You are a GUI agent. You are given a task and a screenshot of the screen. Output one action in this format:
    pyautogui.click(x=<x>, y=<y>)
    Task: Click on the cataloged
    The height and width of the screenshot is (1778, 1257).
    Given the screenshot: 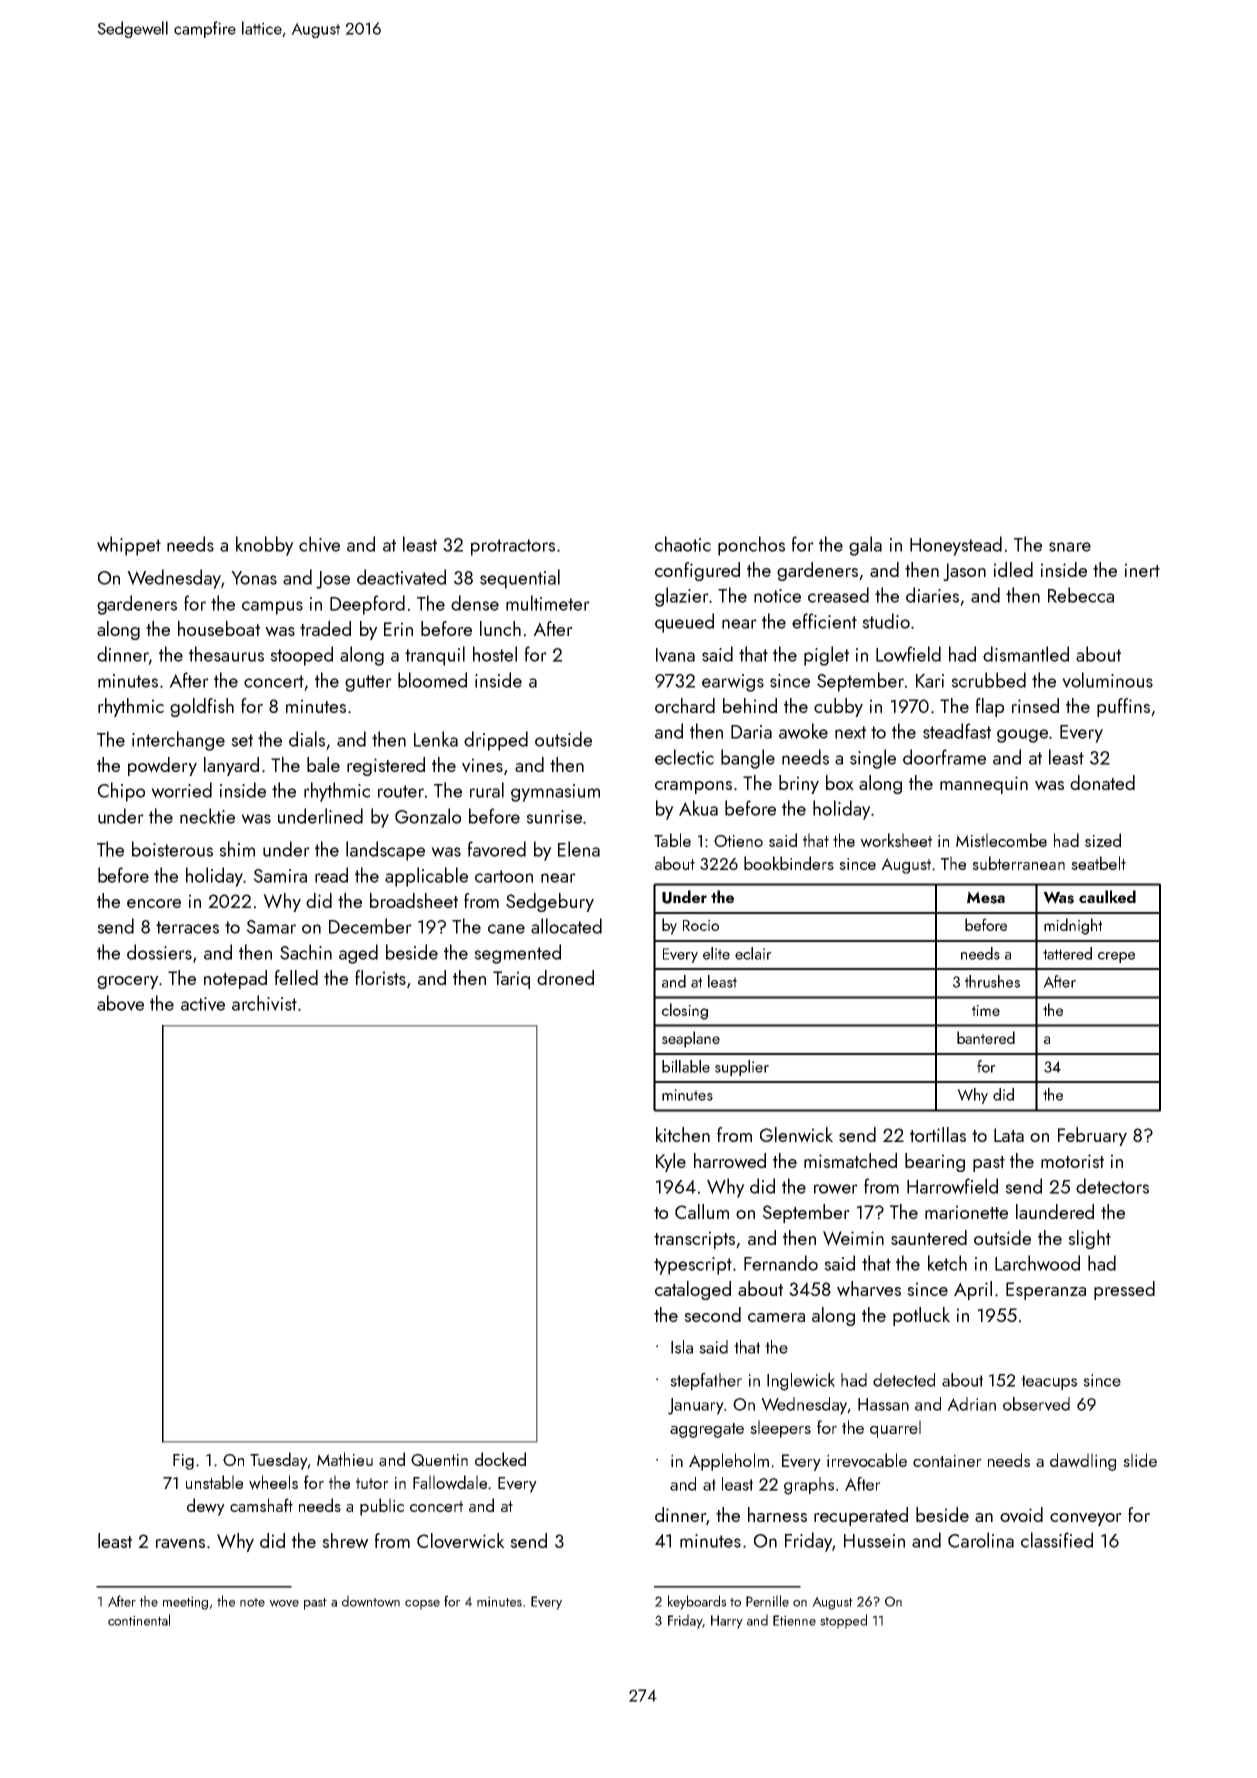 What is the action you would take?
    pyautogui.click(x=693, y=1290)
